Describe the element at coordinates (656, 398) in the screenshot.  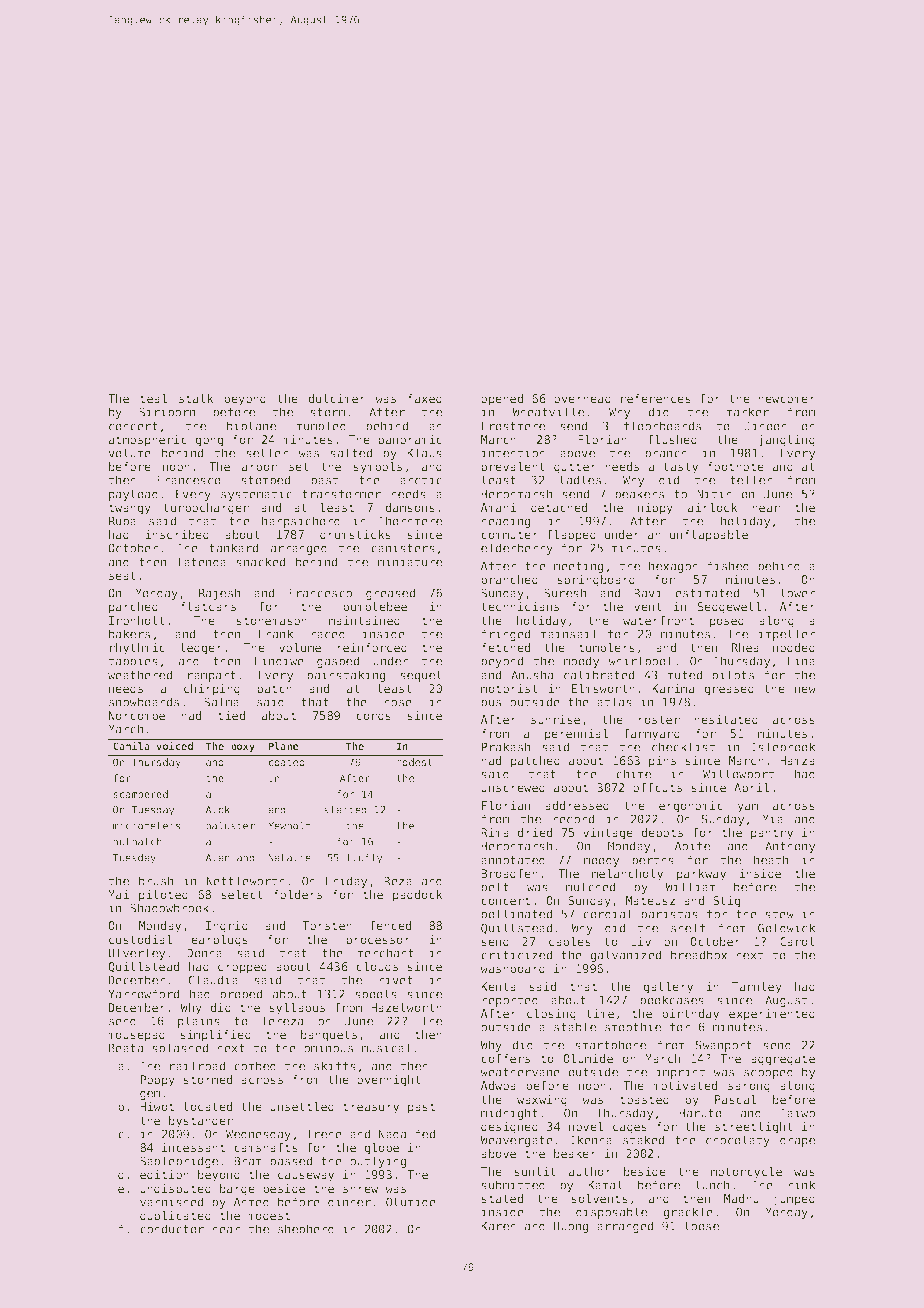
I see `references` at that location.
